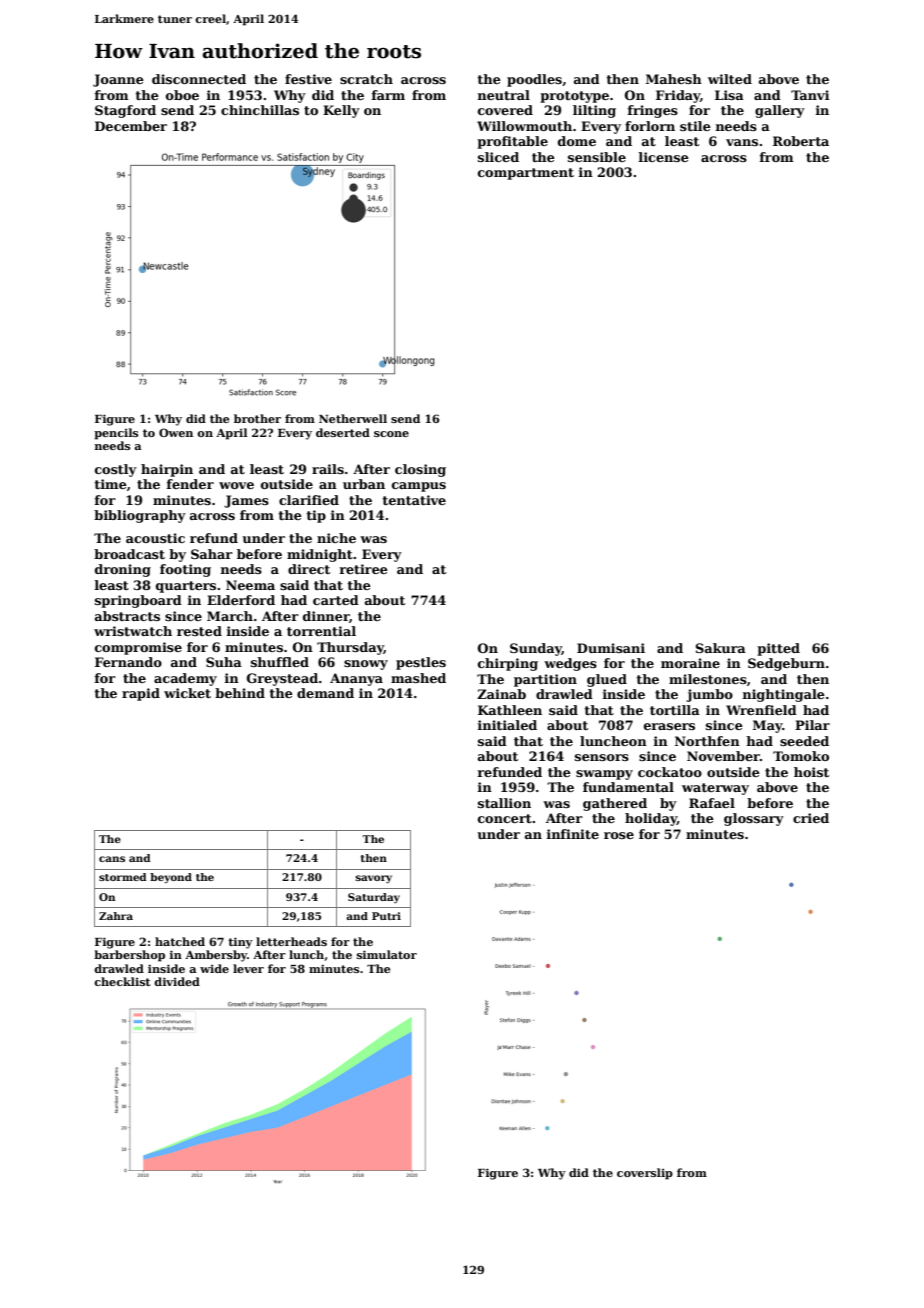 This image has height=1308, width=924. Describe the element at coordinates (754, 819) in the image. I see `glossary` at that location.
